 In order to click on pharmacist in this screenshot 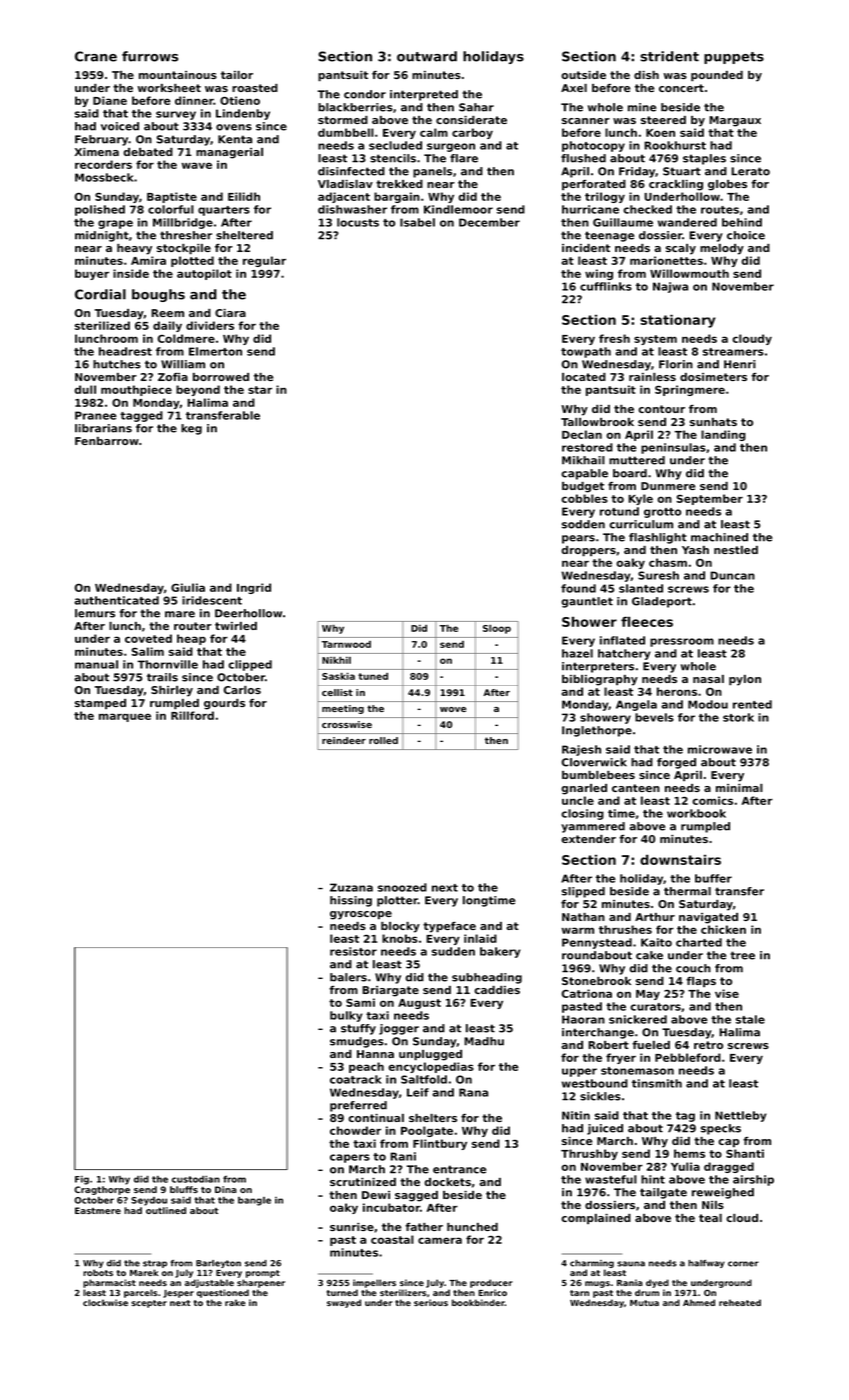, I will do `click(109, 1283)`.
